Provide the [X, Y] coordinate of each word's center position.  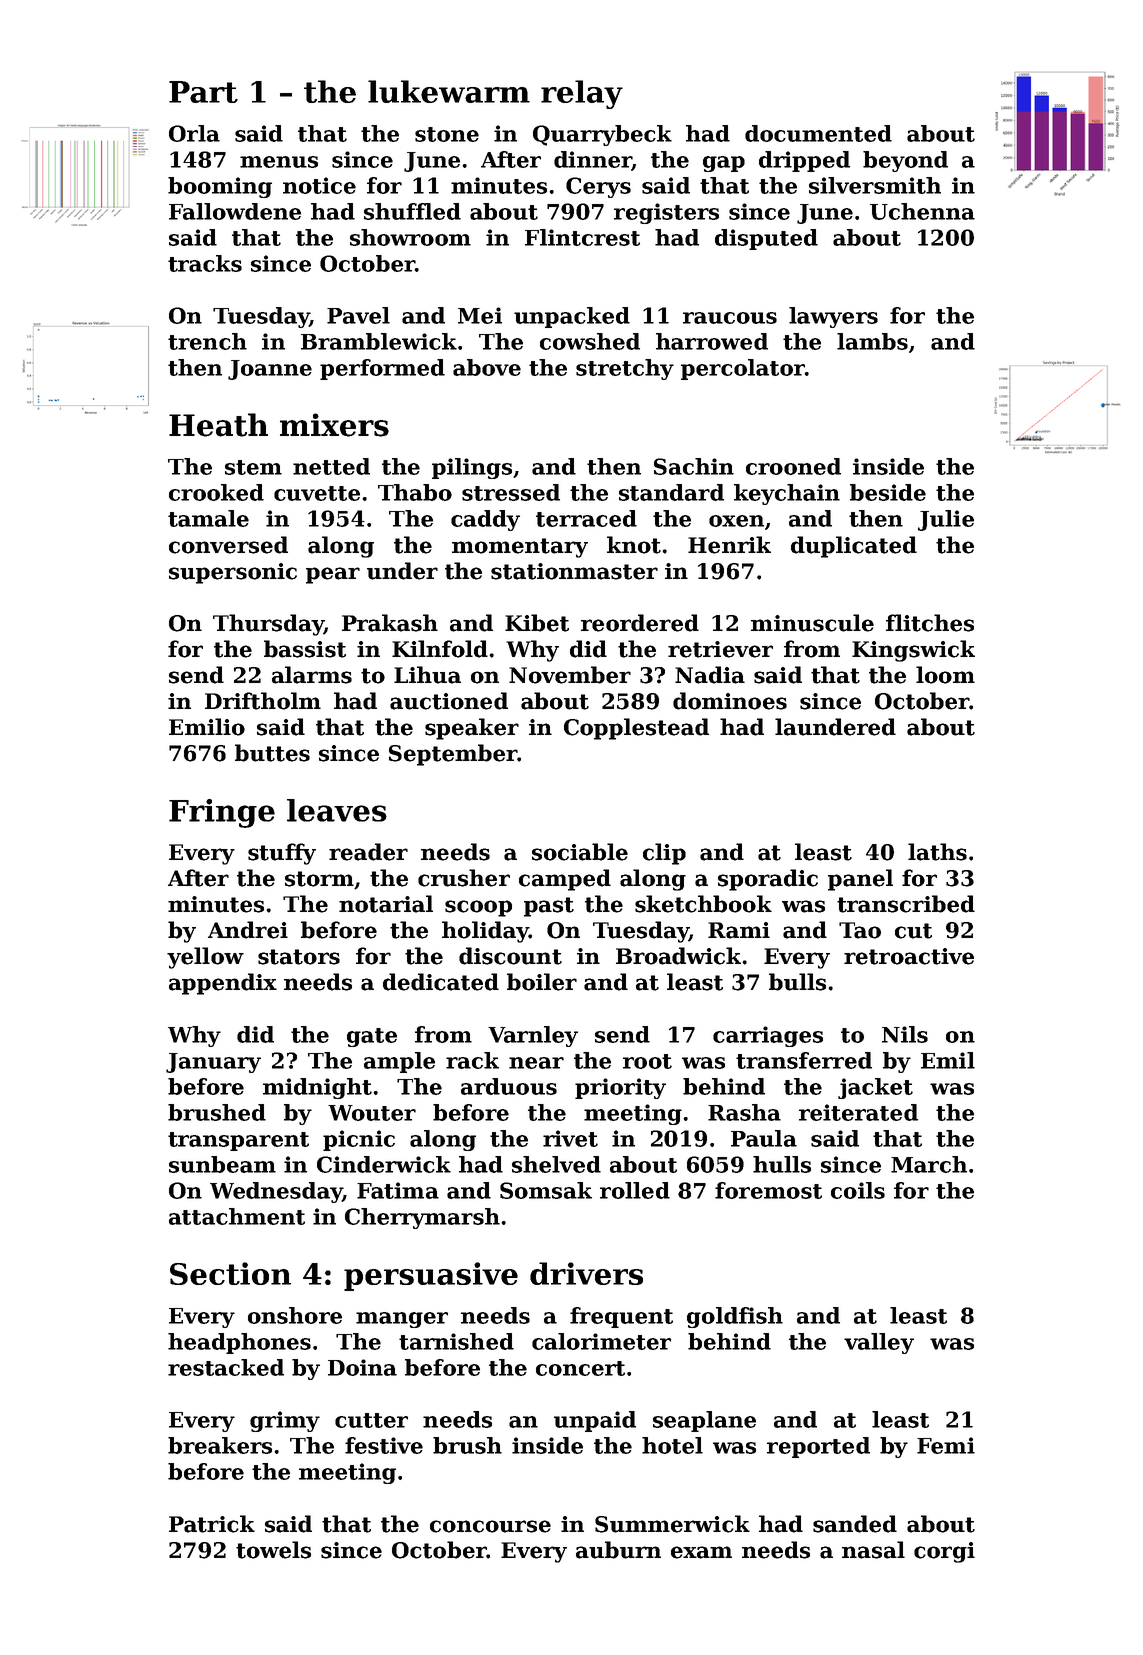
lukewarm [449, 91]
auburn [618, 1550]
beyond [905, 161]
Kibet [537, 623]
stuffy [282, 854]
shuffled [412, 211]
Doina [362, 1367]
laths [937, 852]
